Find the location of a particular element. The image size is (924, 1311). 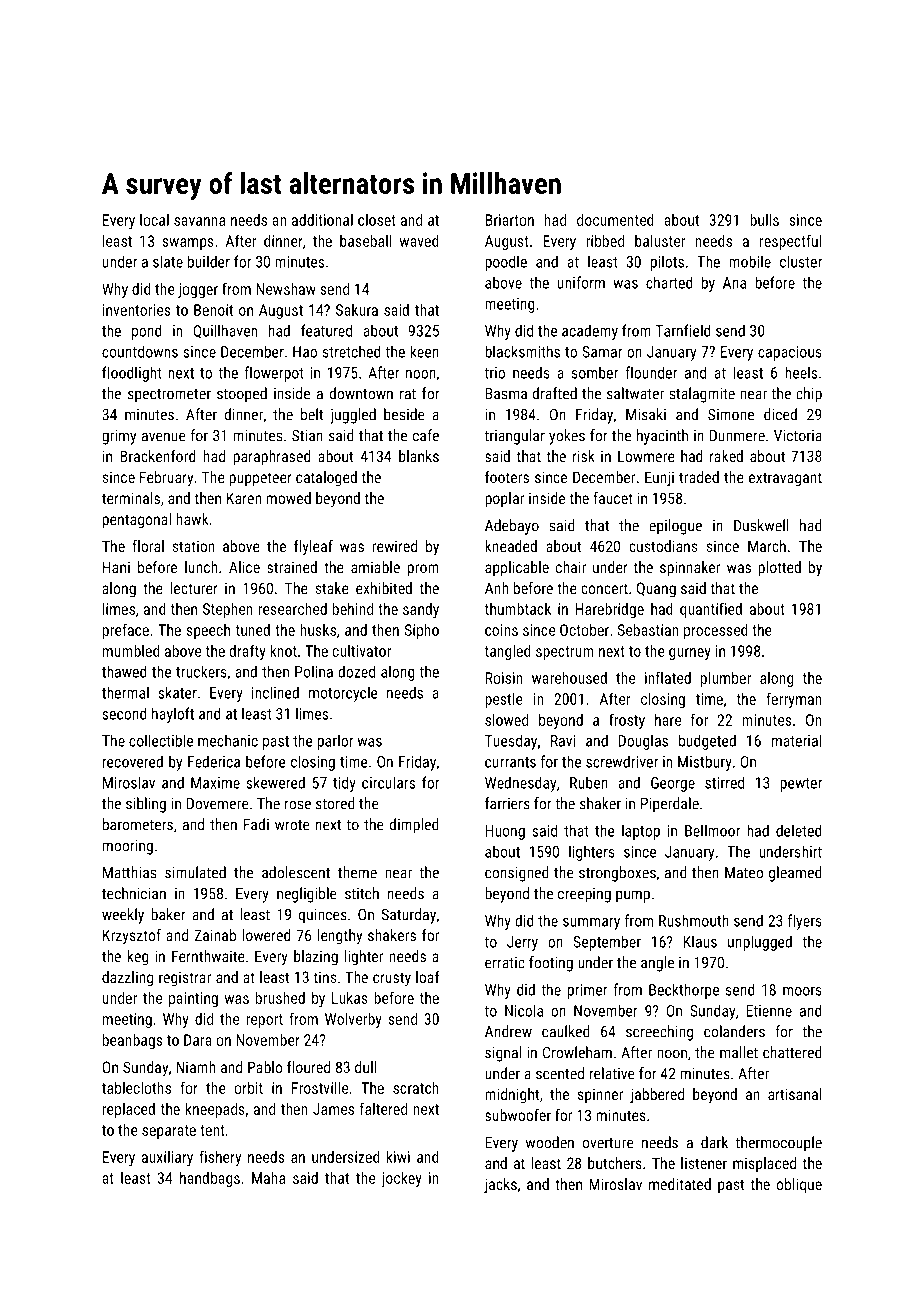

Briarton is located at coordinates (509, 220).
